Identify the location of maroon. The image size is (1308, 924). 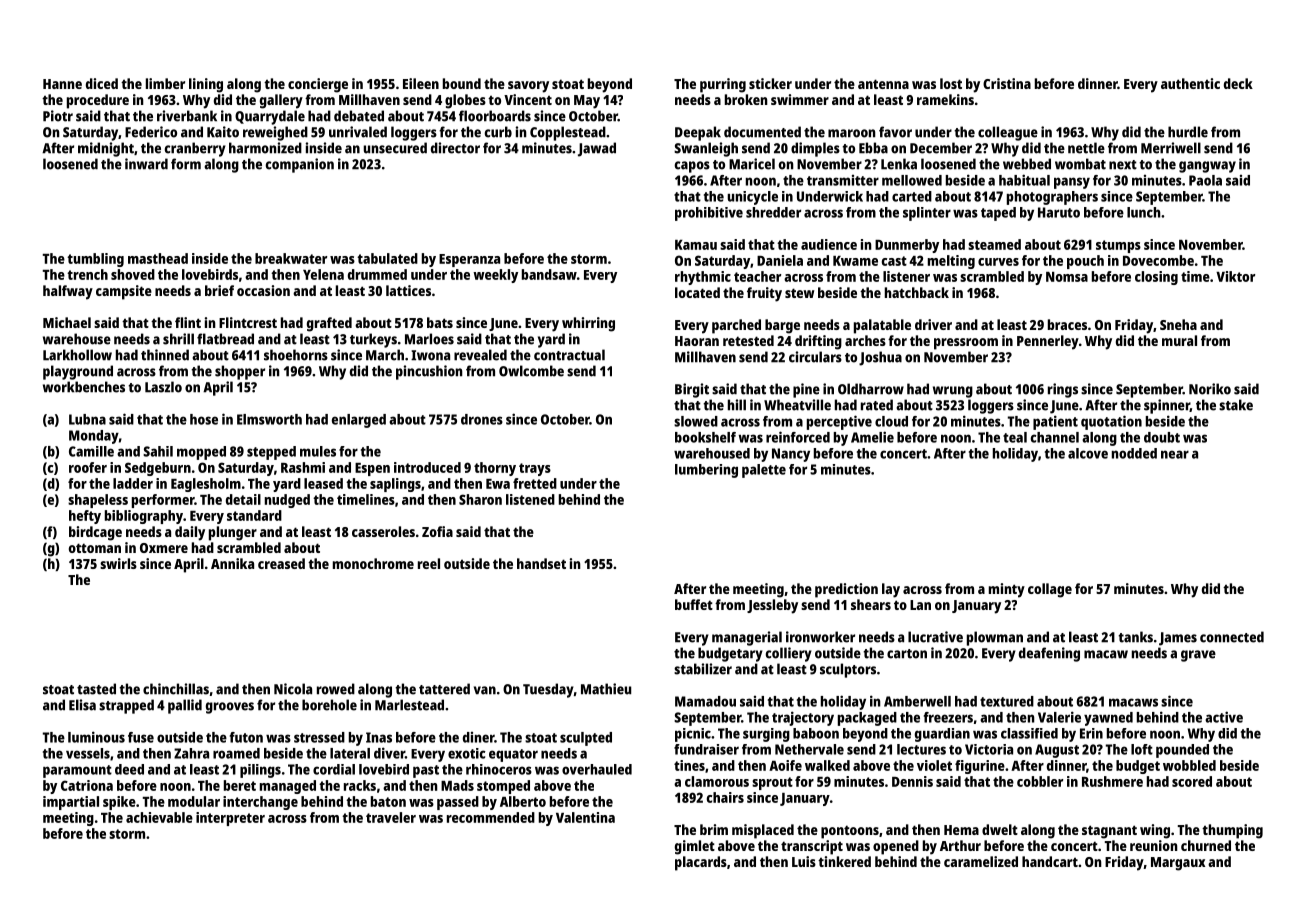
(852, 133).
